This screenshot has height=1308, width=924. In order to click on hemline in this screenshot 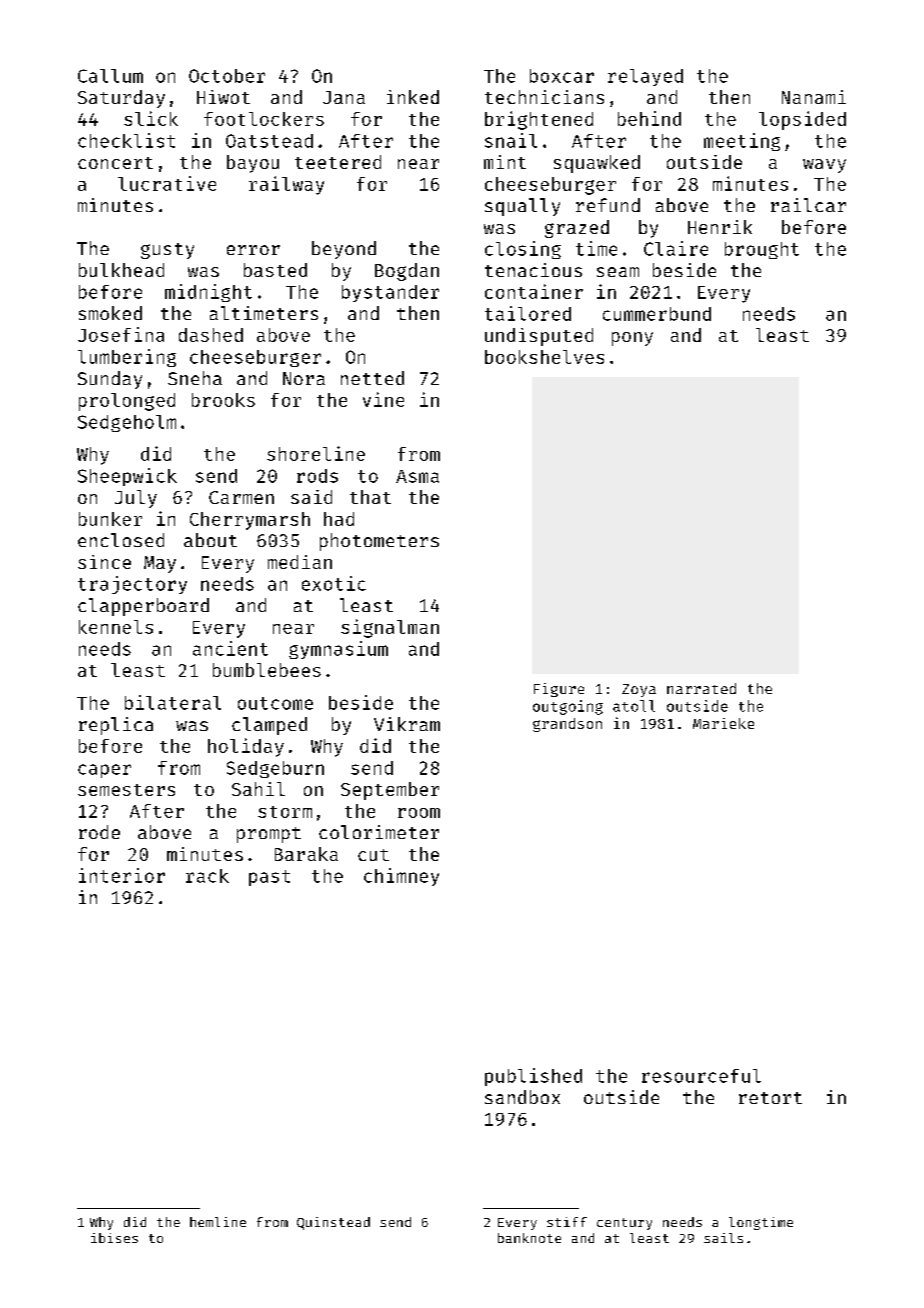, I will do `click(218, 1222)`.
